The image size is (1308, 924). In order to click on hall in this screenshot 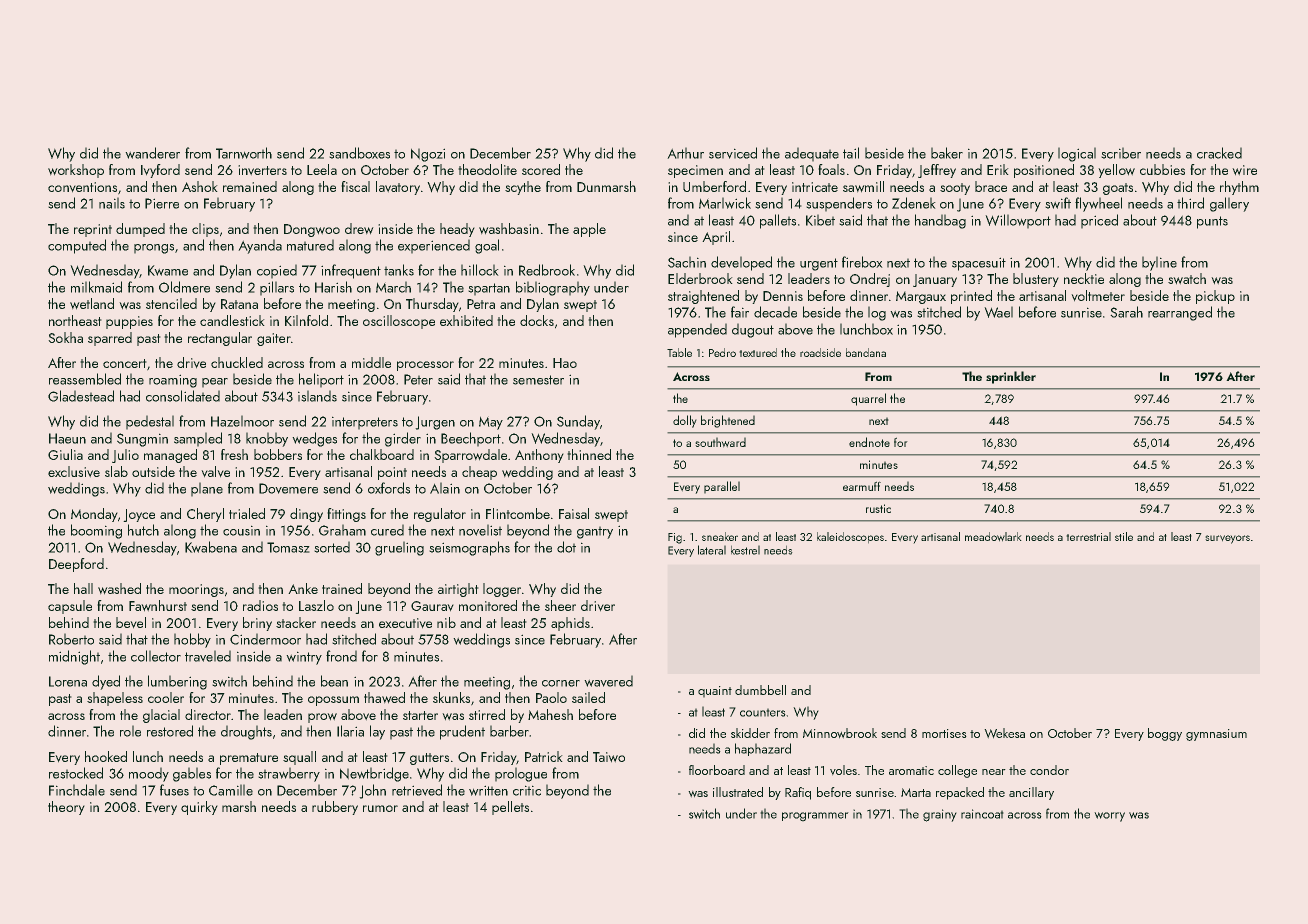, I will do `click(83, 588)`.
